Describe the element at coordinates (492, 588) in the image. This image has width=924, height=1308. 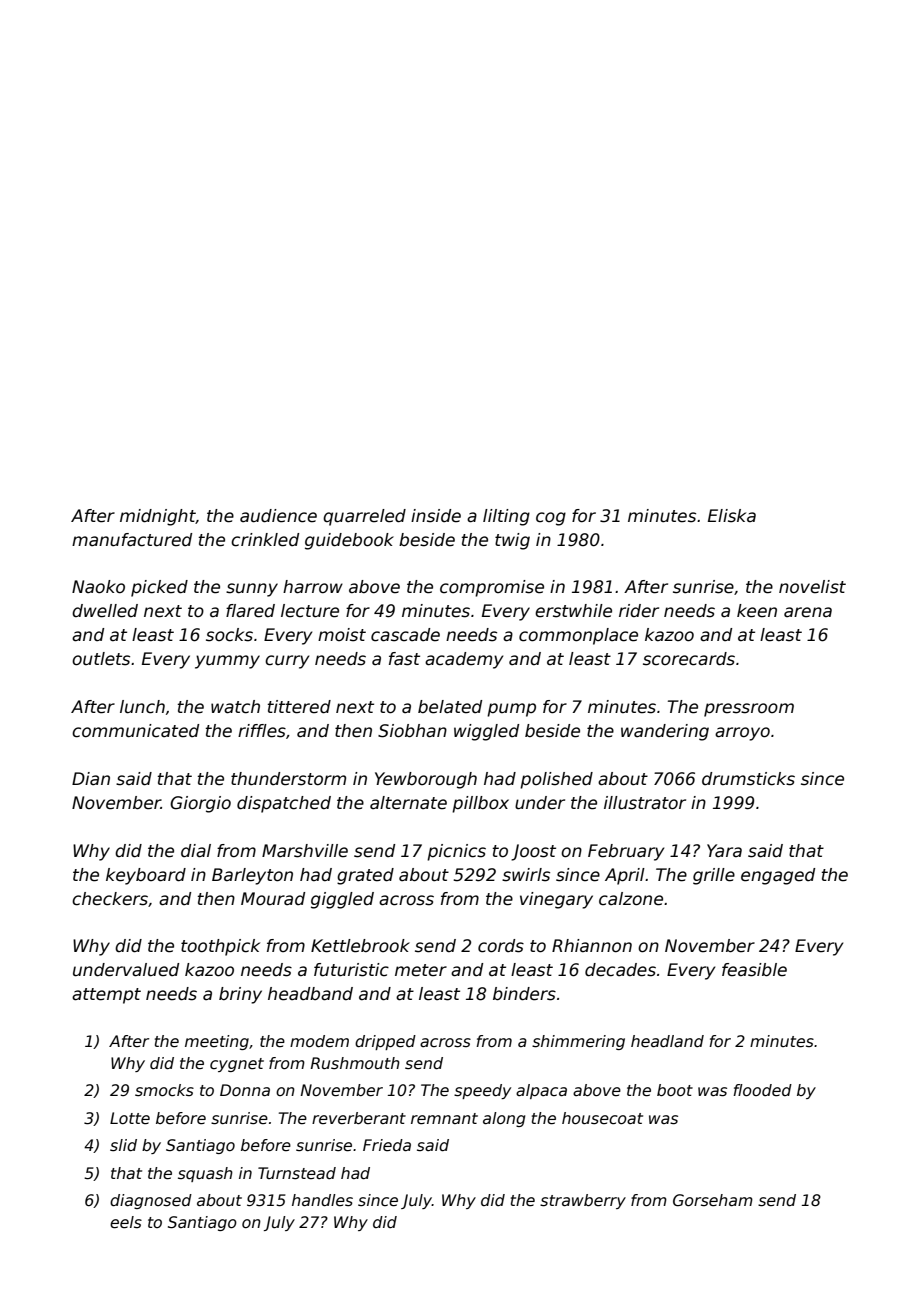
I see `compromise` at that location.
